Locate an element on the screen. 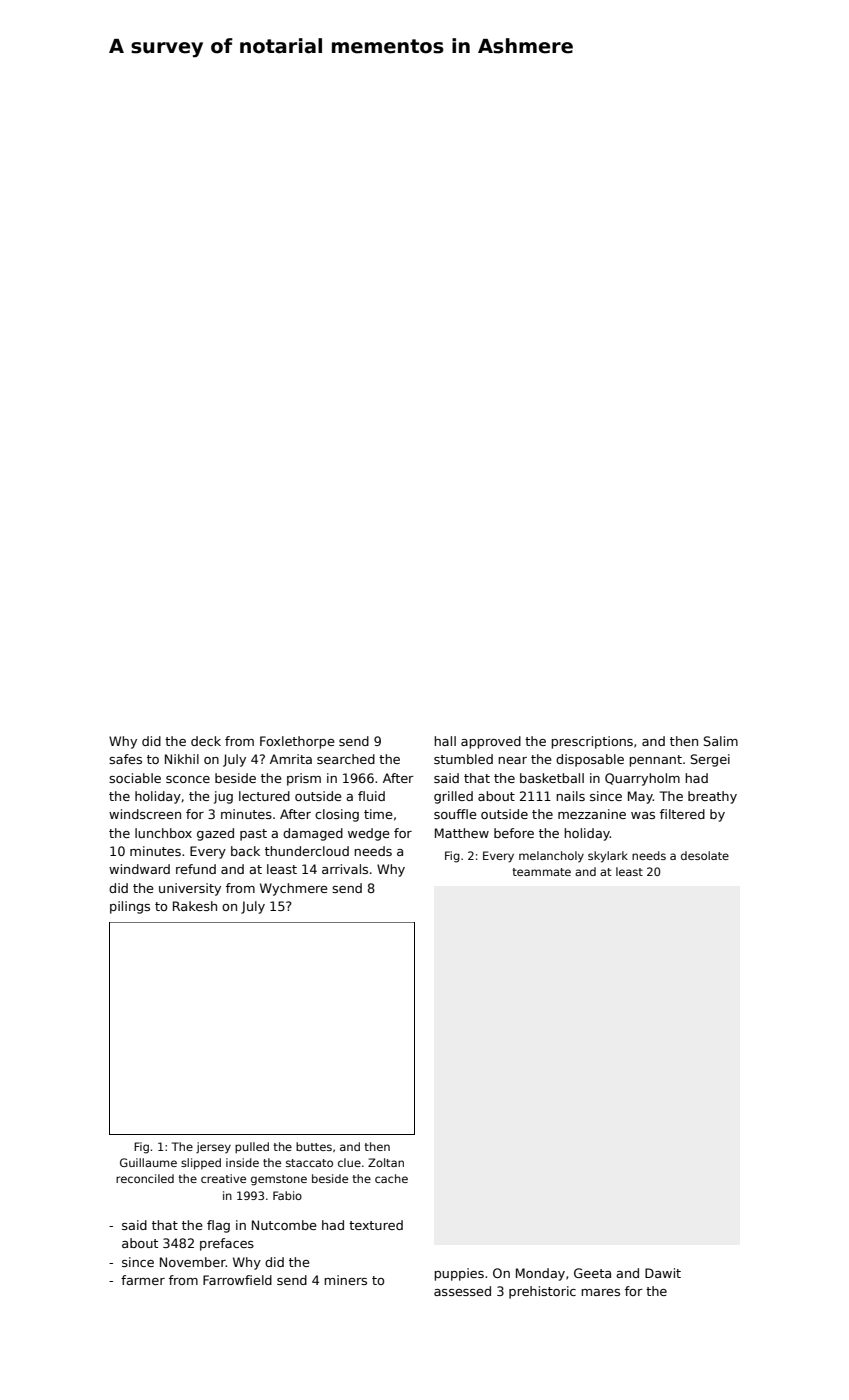  farmer is located at coordinates (143, 1280).
